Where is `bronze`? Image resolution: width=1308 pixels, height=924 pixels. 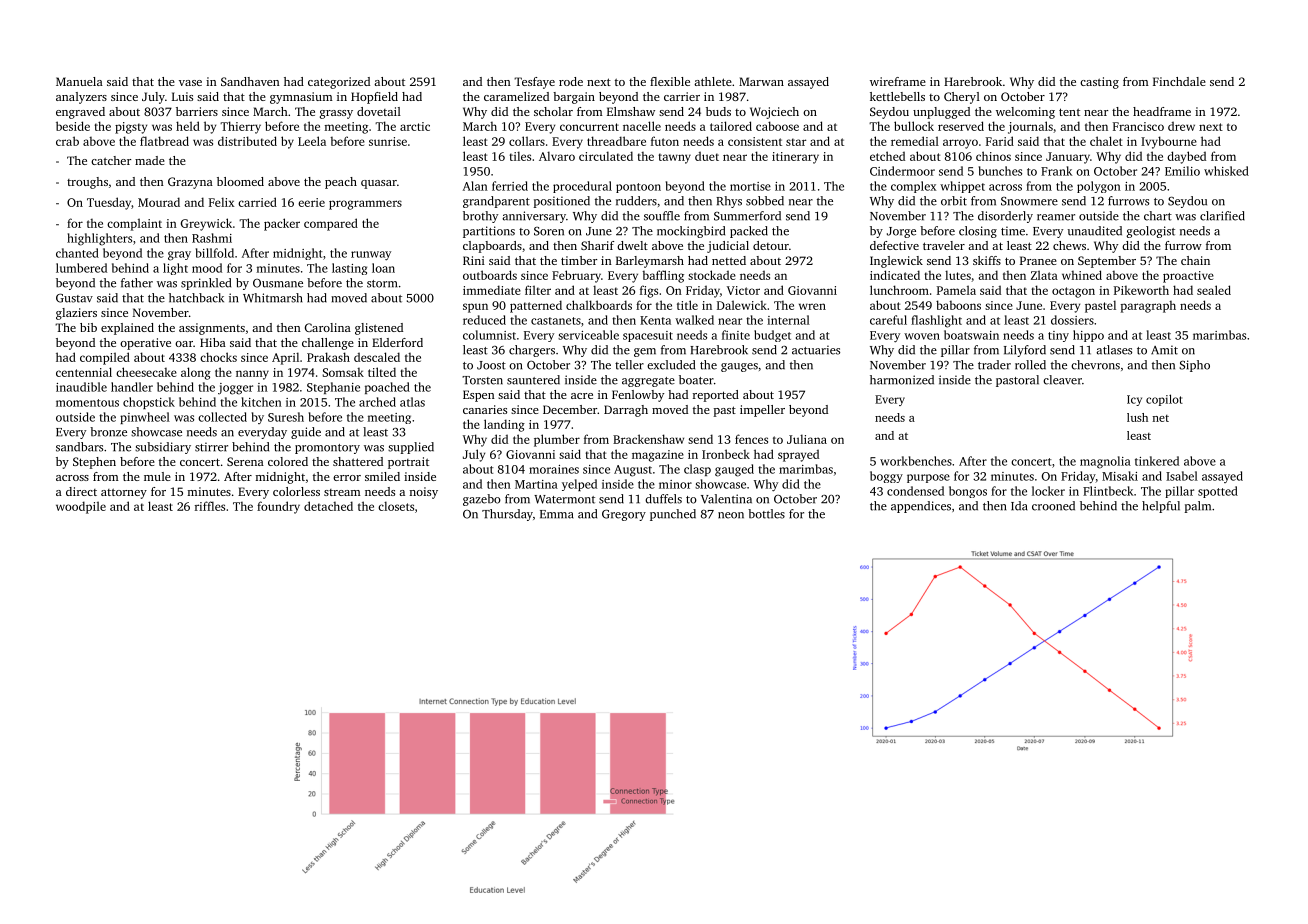
bronze is located at coordinates (108, 432).
